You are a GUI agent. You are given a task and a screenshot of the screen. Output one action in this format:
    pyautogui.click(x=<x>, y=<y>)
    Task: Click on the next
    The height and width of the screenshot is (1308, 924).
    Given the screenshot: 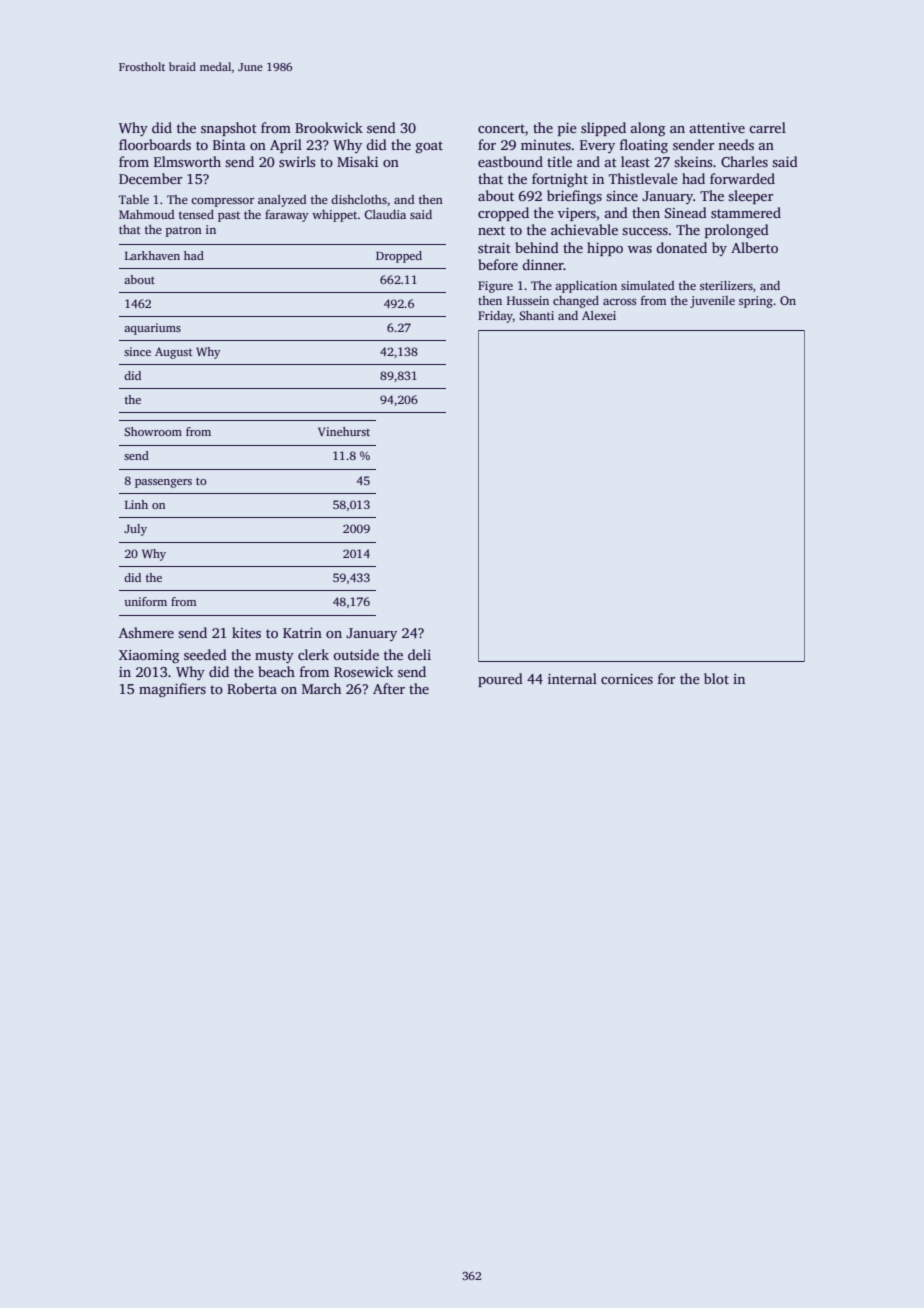 What is the action you would take?
    pyautogui.click(x=491, y=230)
